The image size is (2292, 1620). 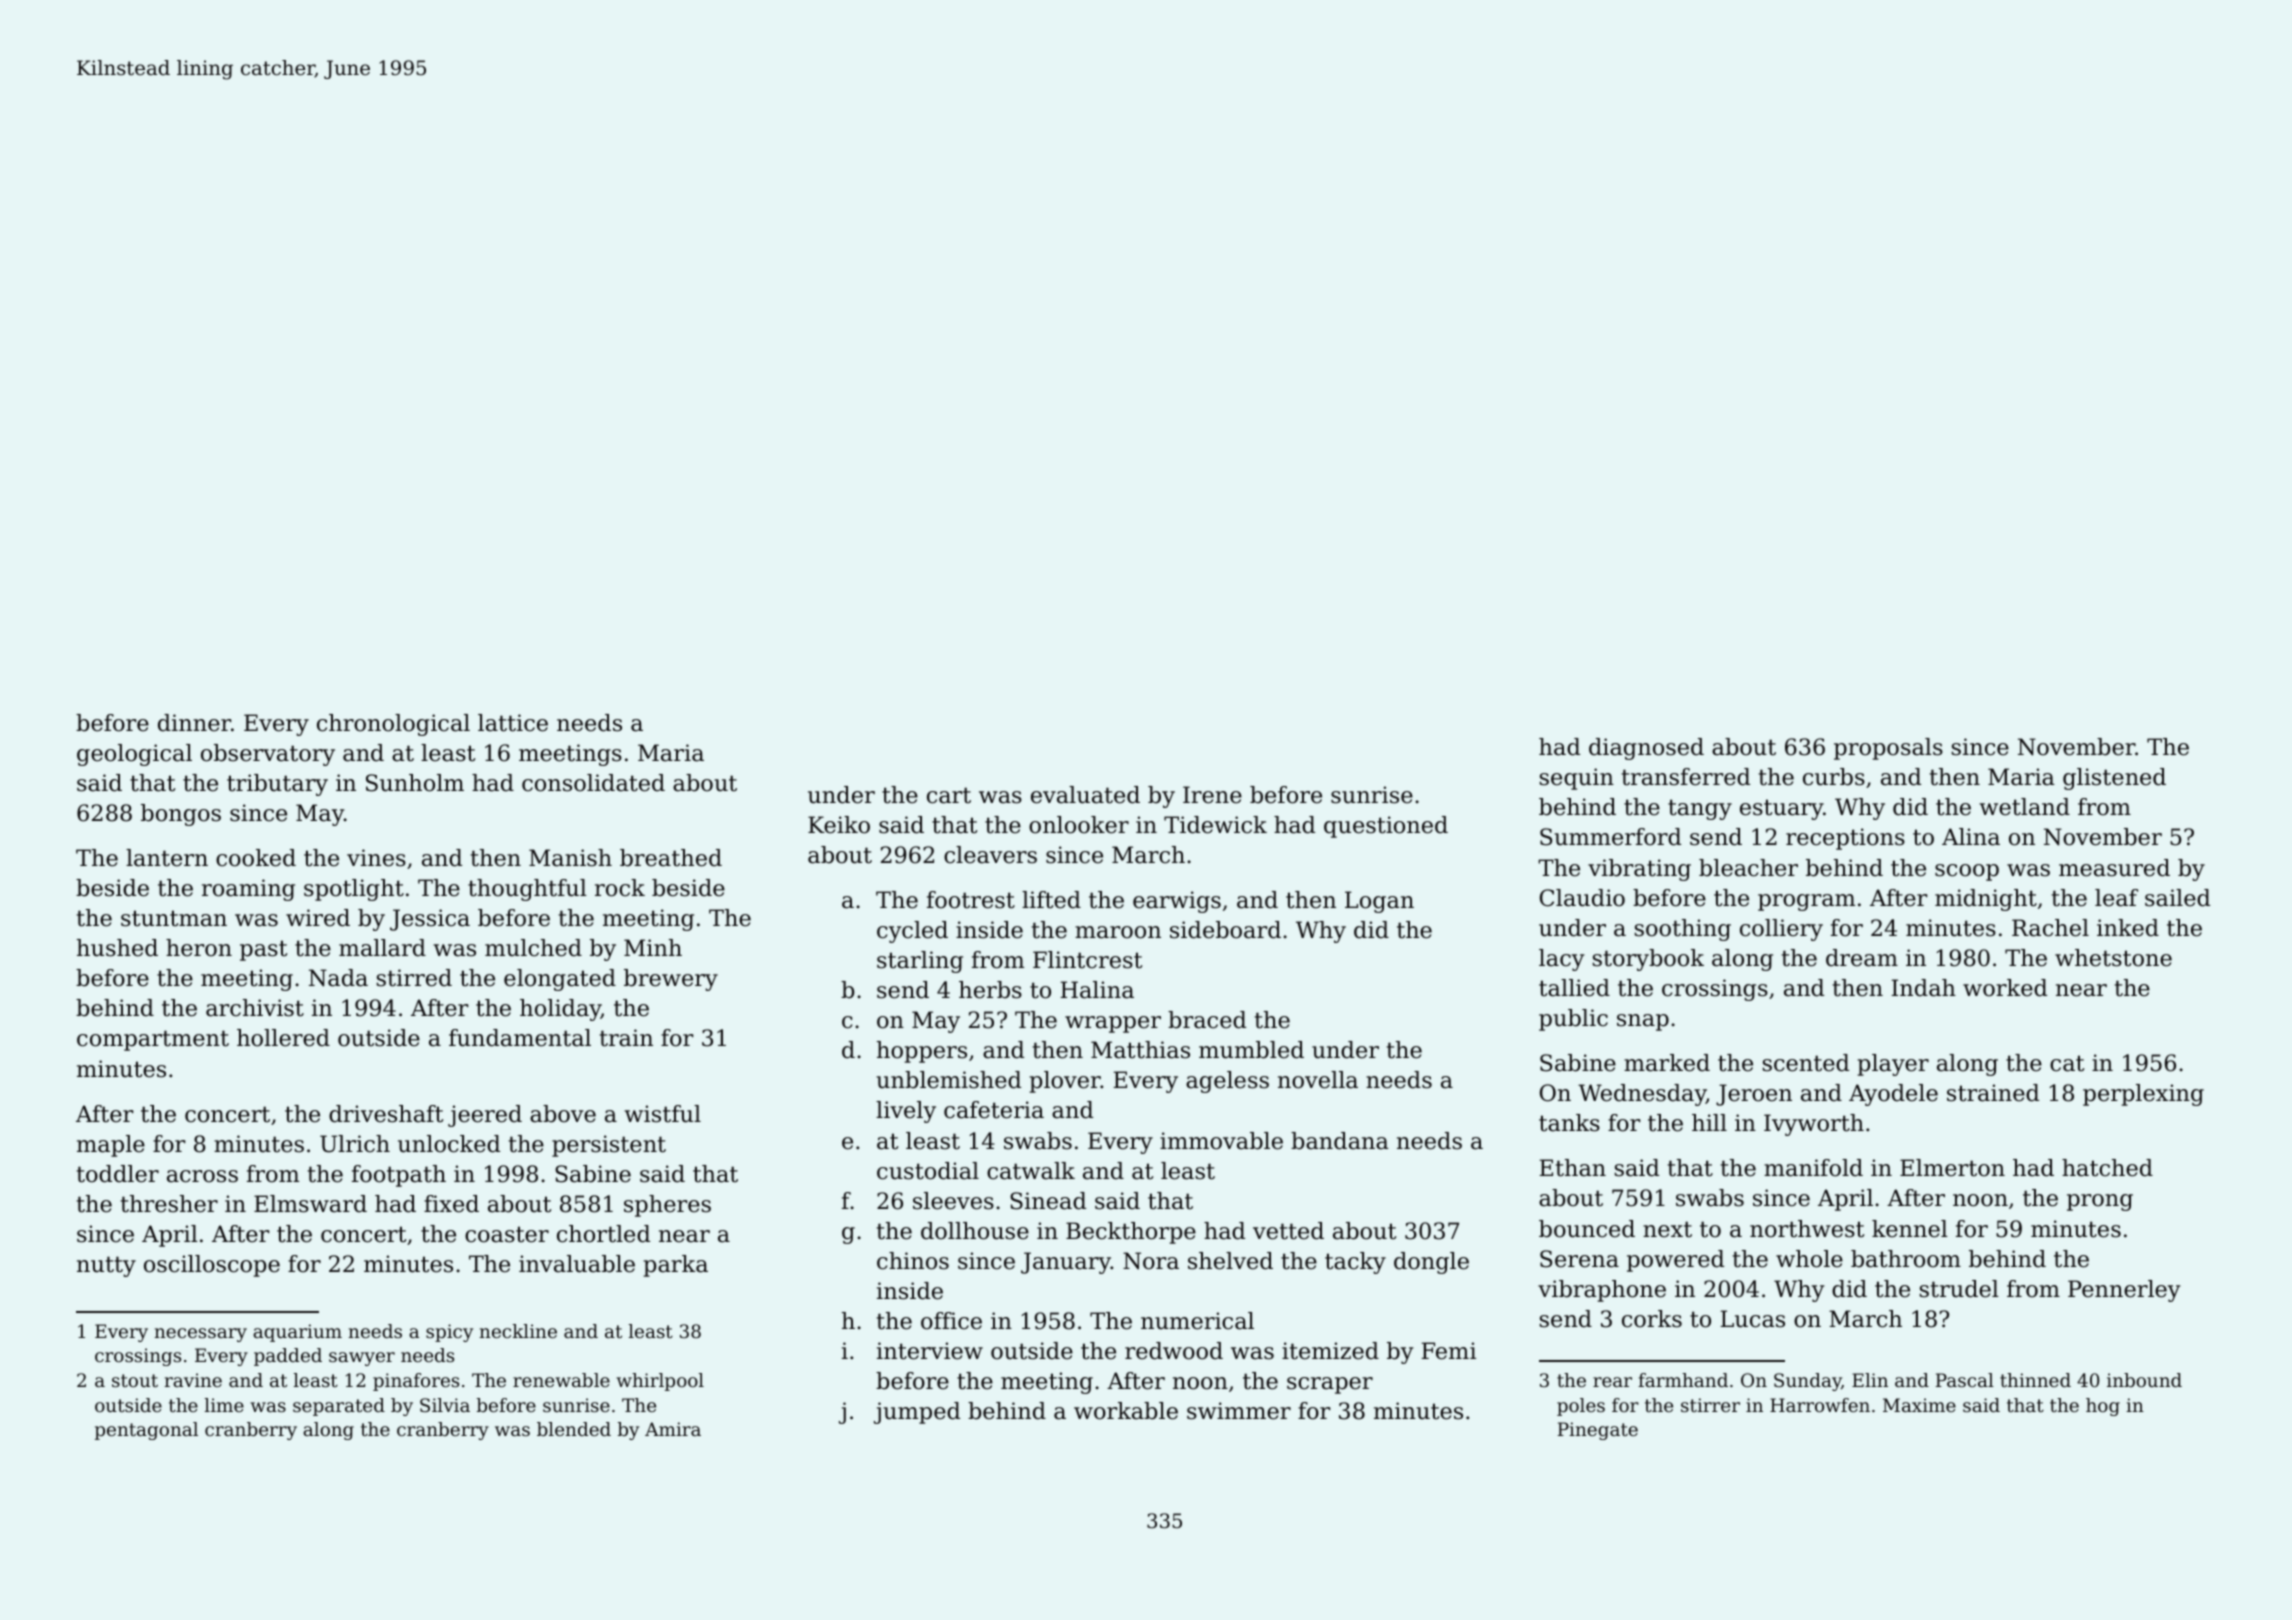 I want to click on whetstone, so click(x=2113, y=958).
